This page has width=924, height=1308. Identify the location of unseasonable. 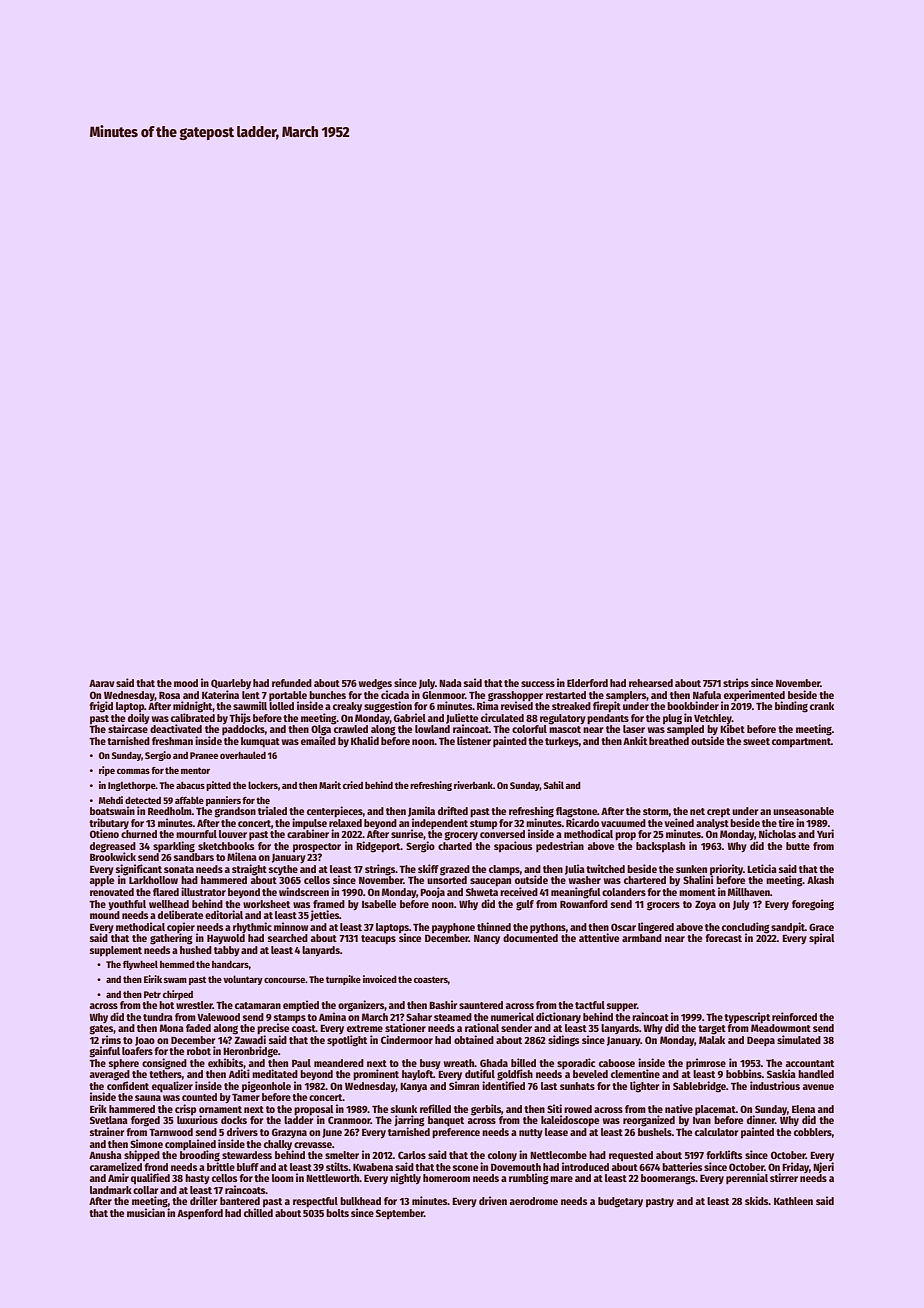
(803, 811).
